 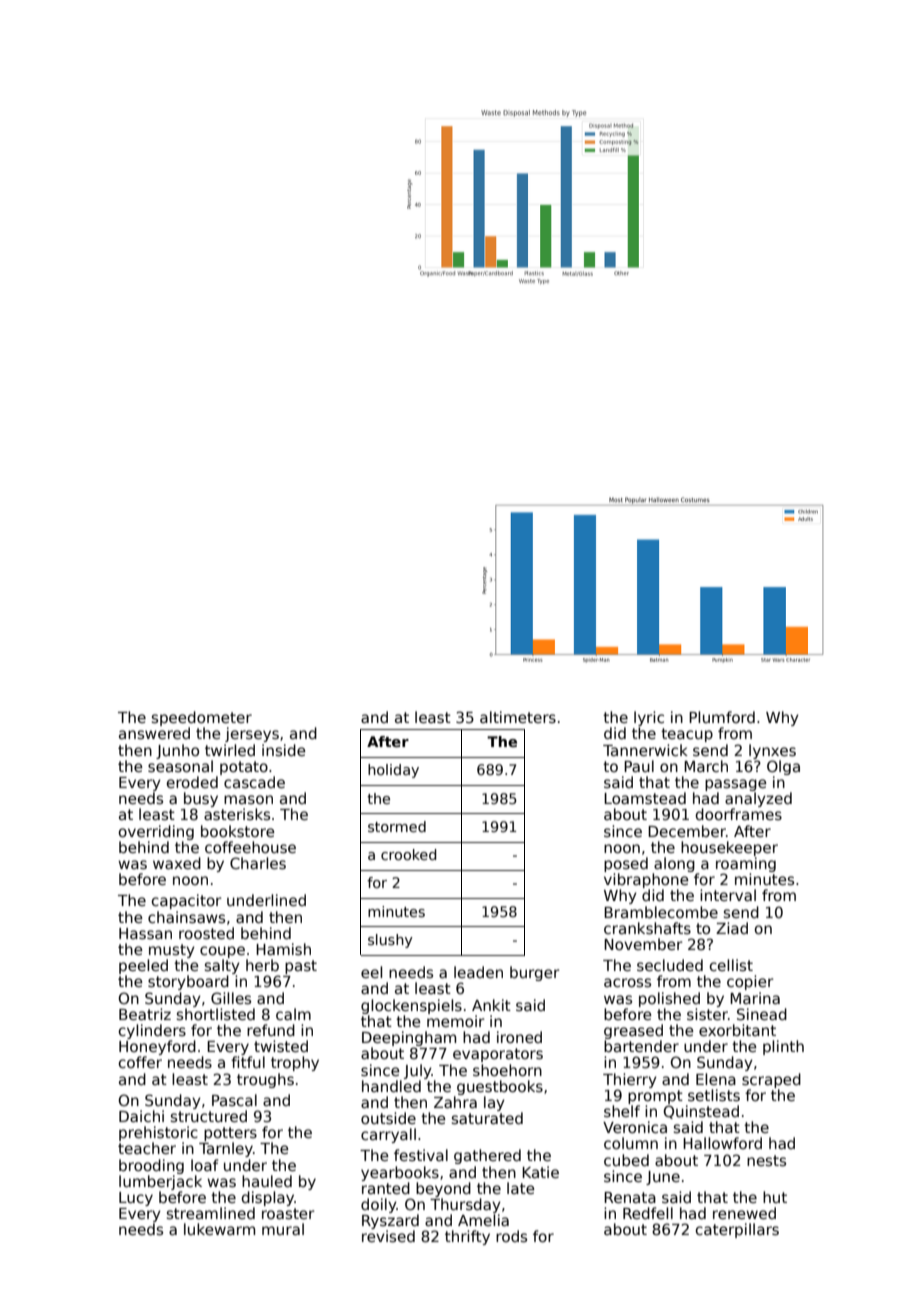 What do you see at coordinates (267, 1181) in the page?
I see `hauled` at bounding box center [267, 1181].
